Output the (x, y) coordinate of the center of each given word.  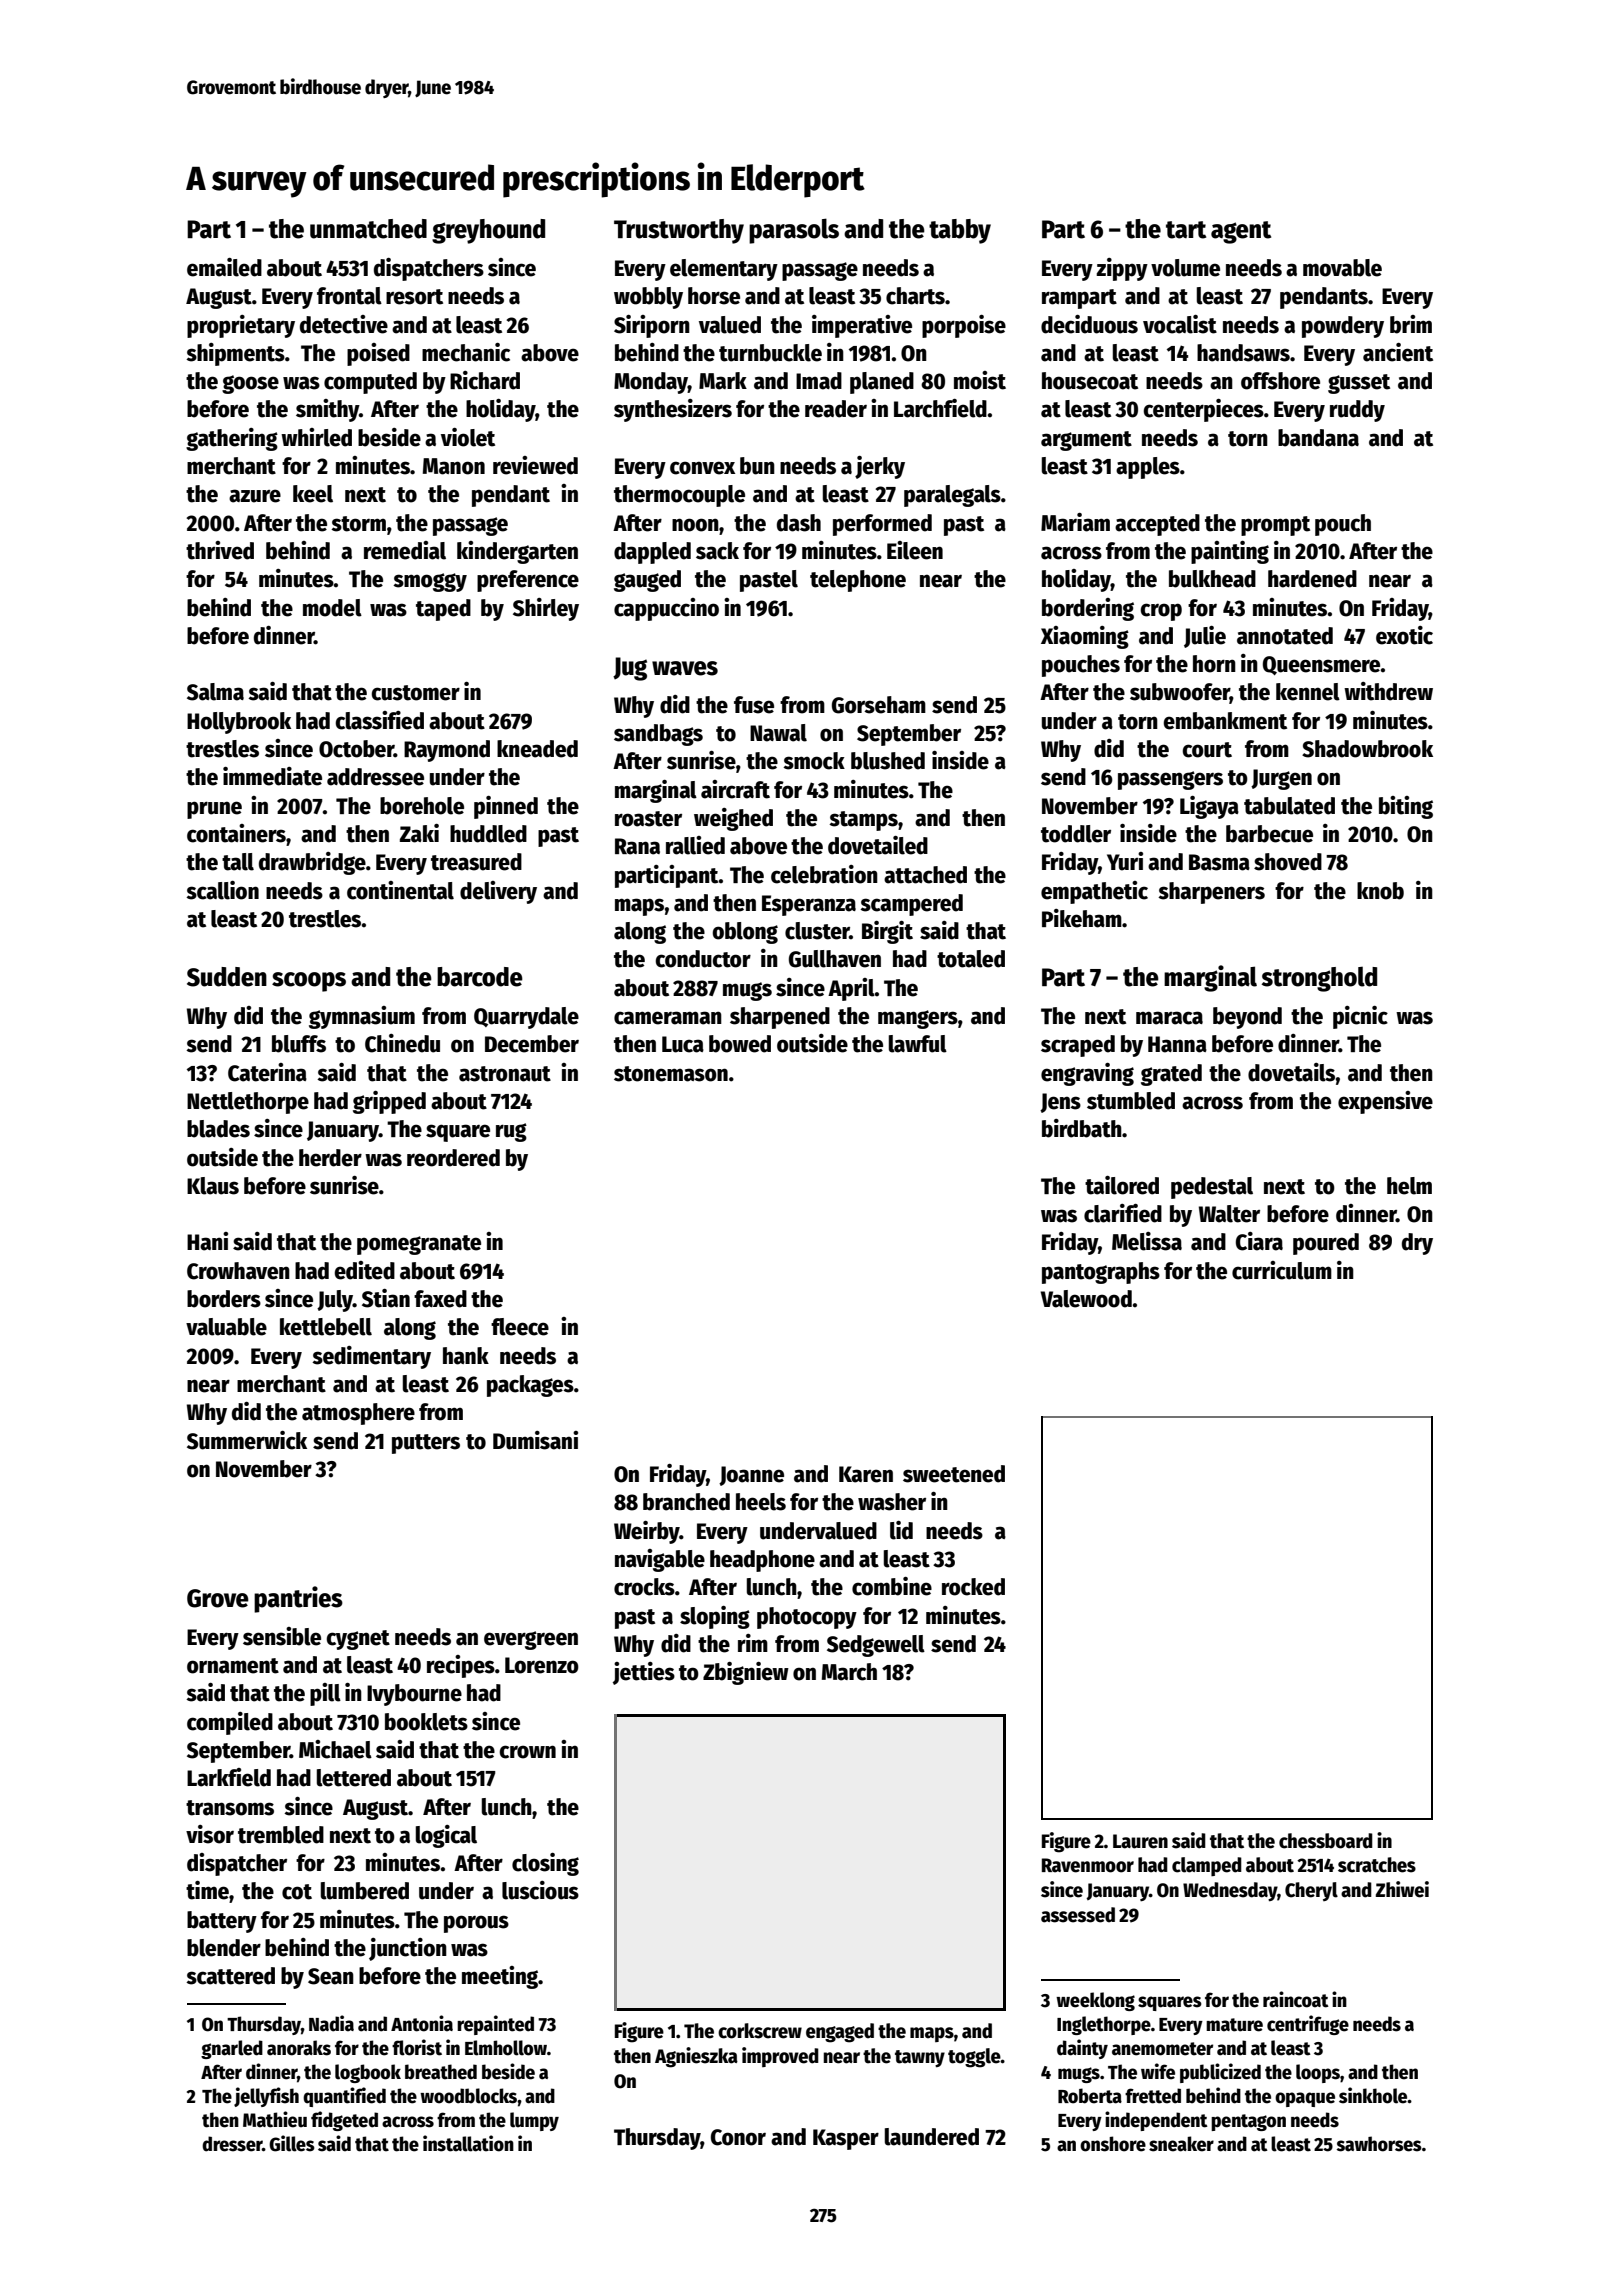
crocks (644, 1587)
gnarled (232, 2049)
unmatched (368, 229)
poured (1326, 1244)
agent (1241, 232)
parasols (794, 231)
